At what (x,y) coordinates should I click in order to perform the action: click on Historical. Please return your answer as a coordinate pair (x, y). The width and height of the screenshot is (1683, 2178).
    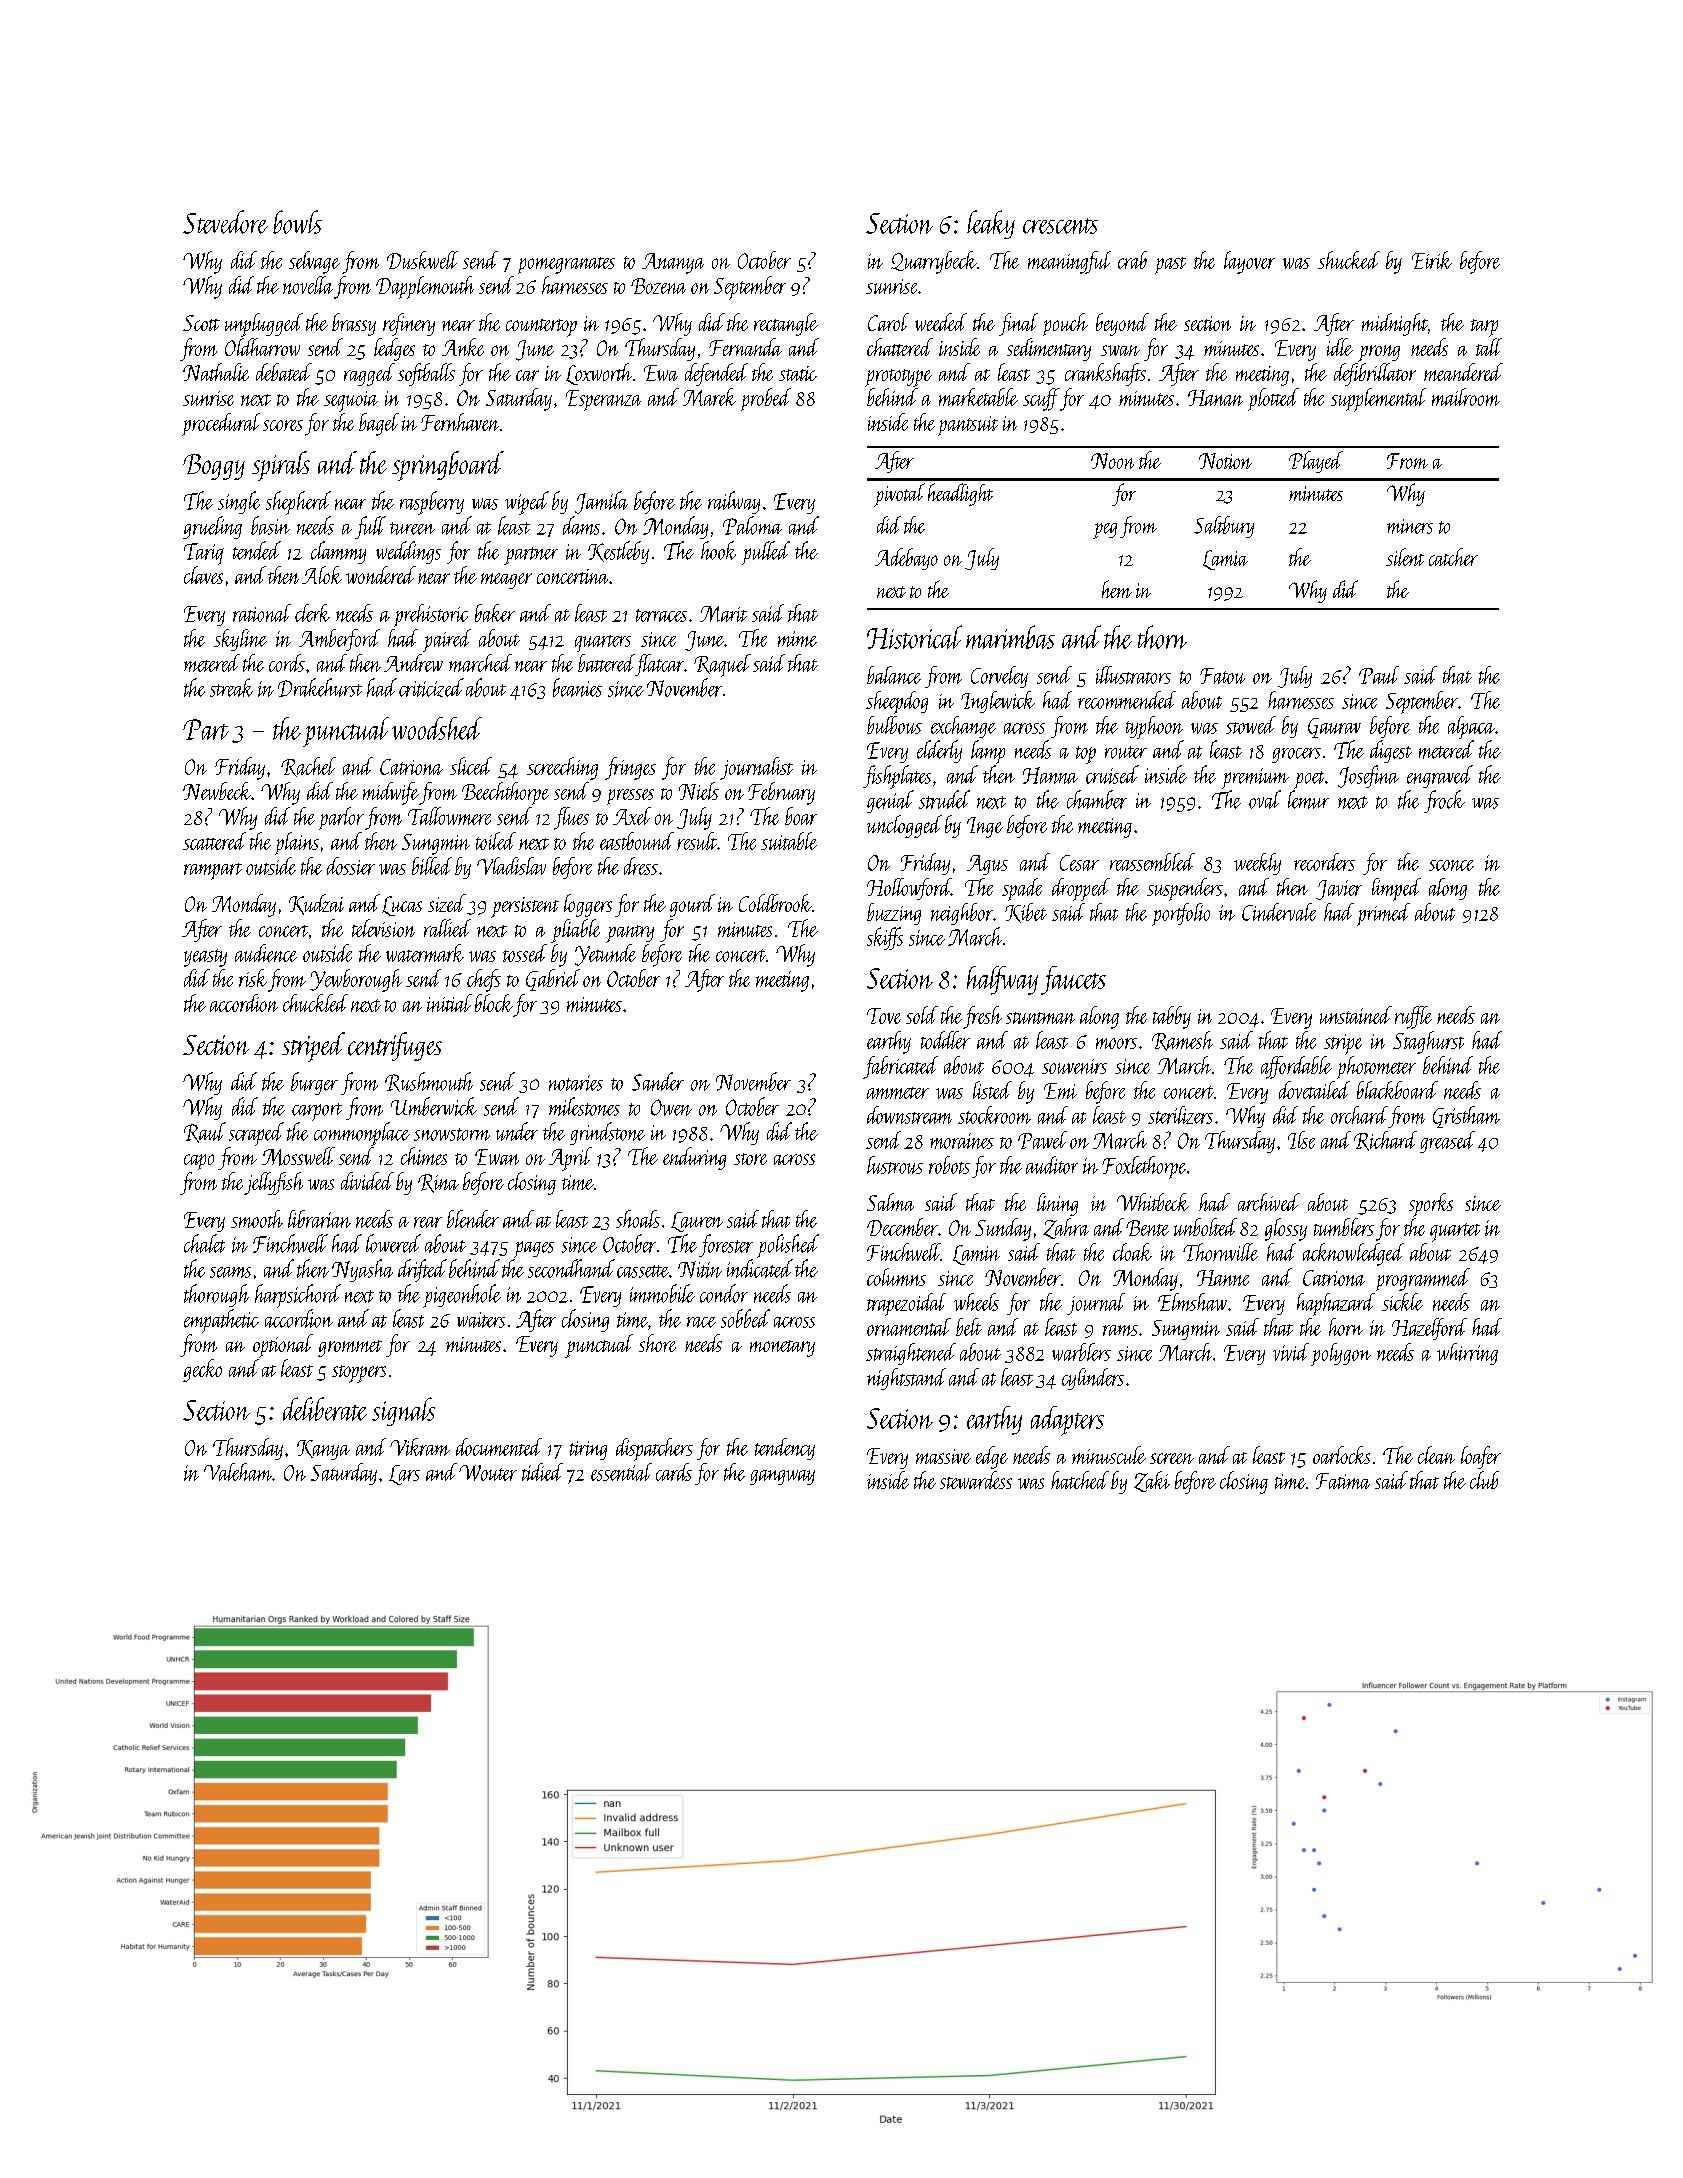
    Looking at the image, I should click on (914, 637).
